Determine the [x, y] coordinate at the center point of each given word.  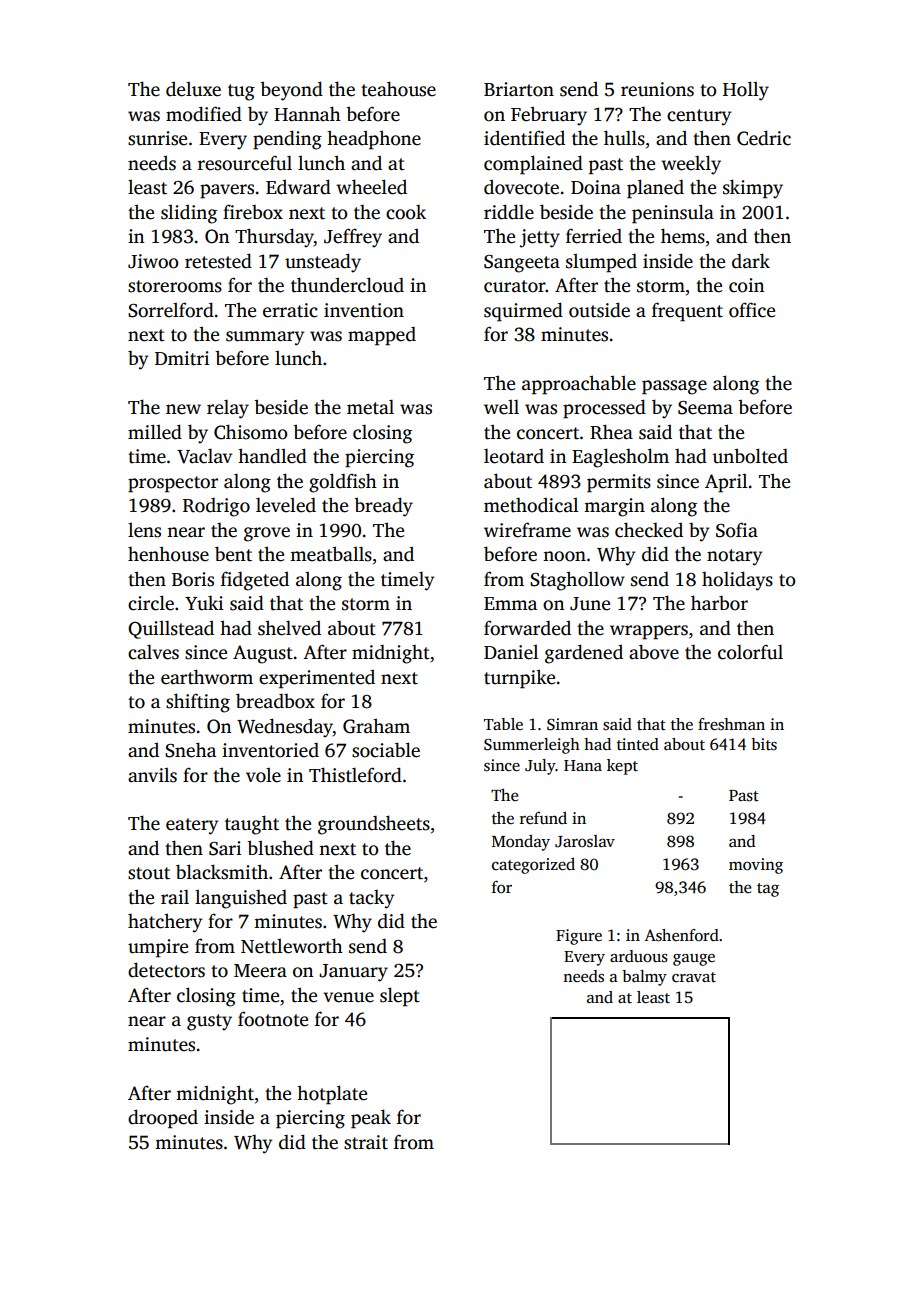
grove [267, 534]
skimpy [753, 189]
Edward [298, 187]
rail [175, 896]
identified [524, 138]
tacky [371, 899]
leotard [514, 456]
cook [406, 212]
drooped [163, 1119]
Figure [579, 937]
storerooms [175, 286]
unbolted [750, 456]
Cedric [764, 138]
